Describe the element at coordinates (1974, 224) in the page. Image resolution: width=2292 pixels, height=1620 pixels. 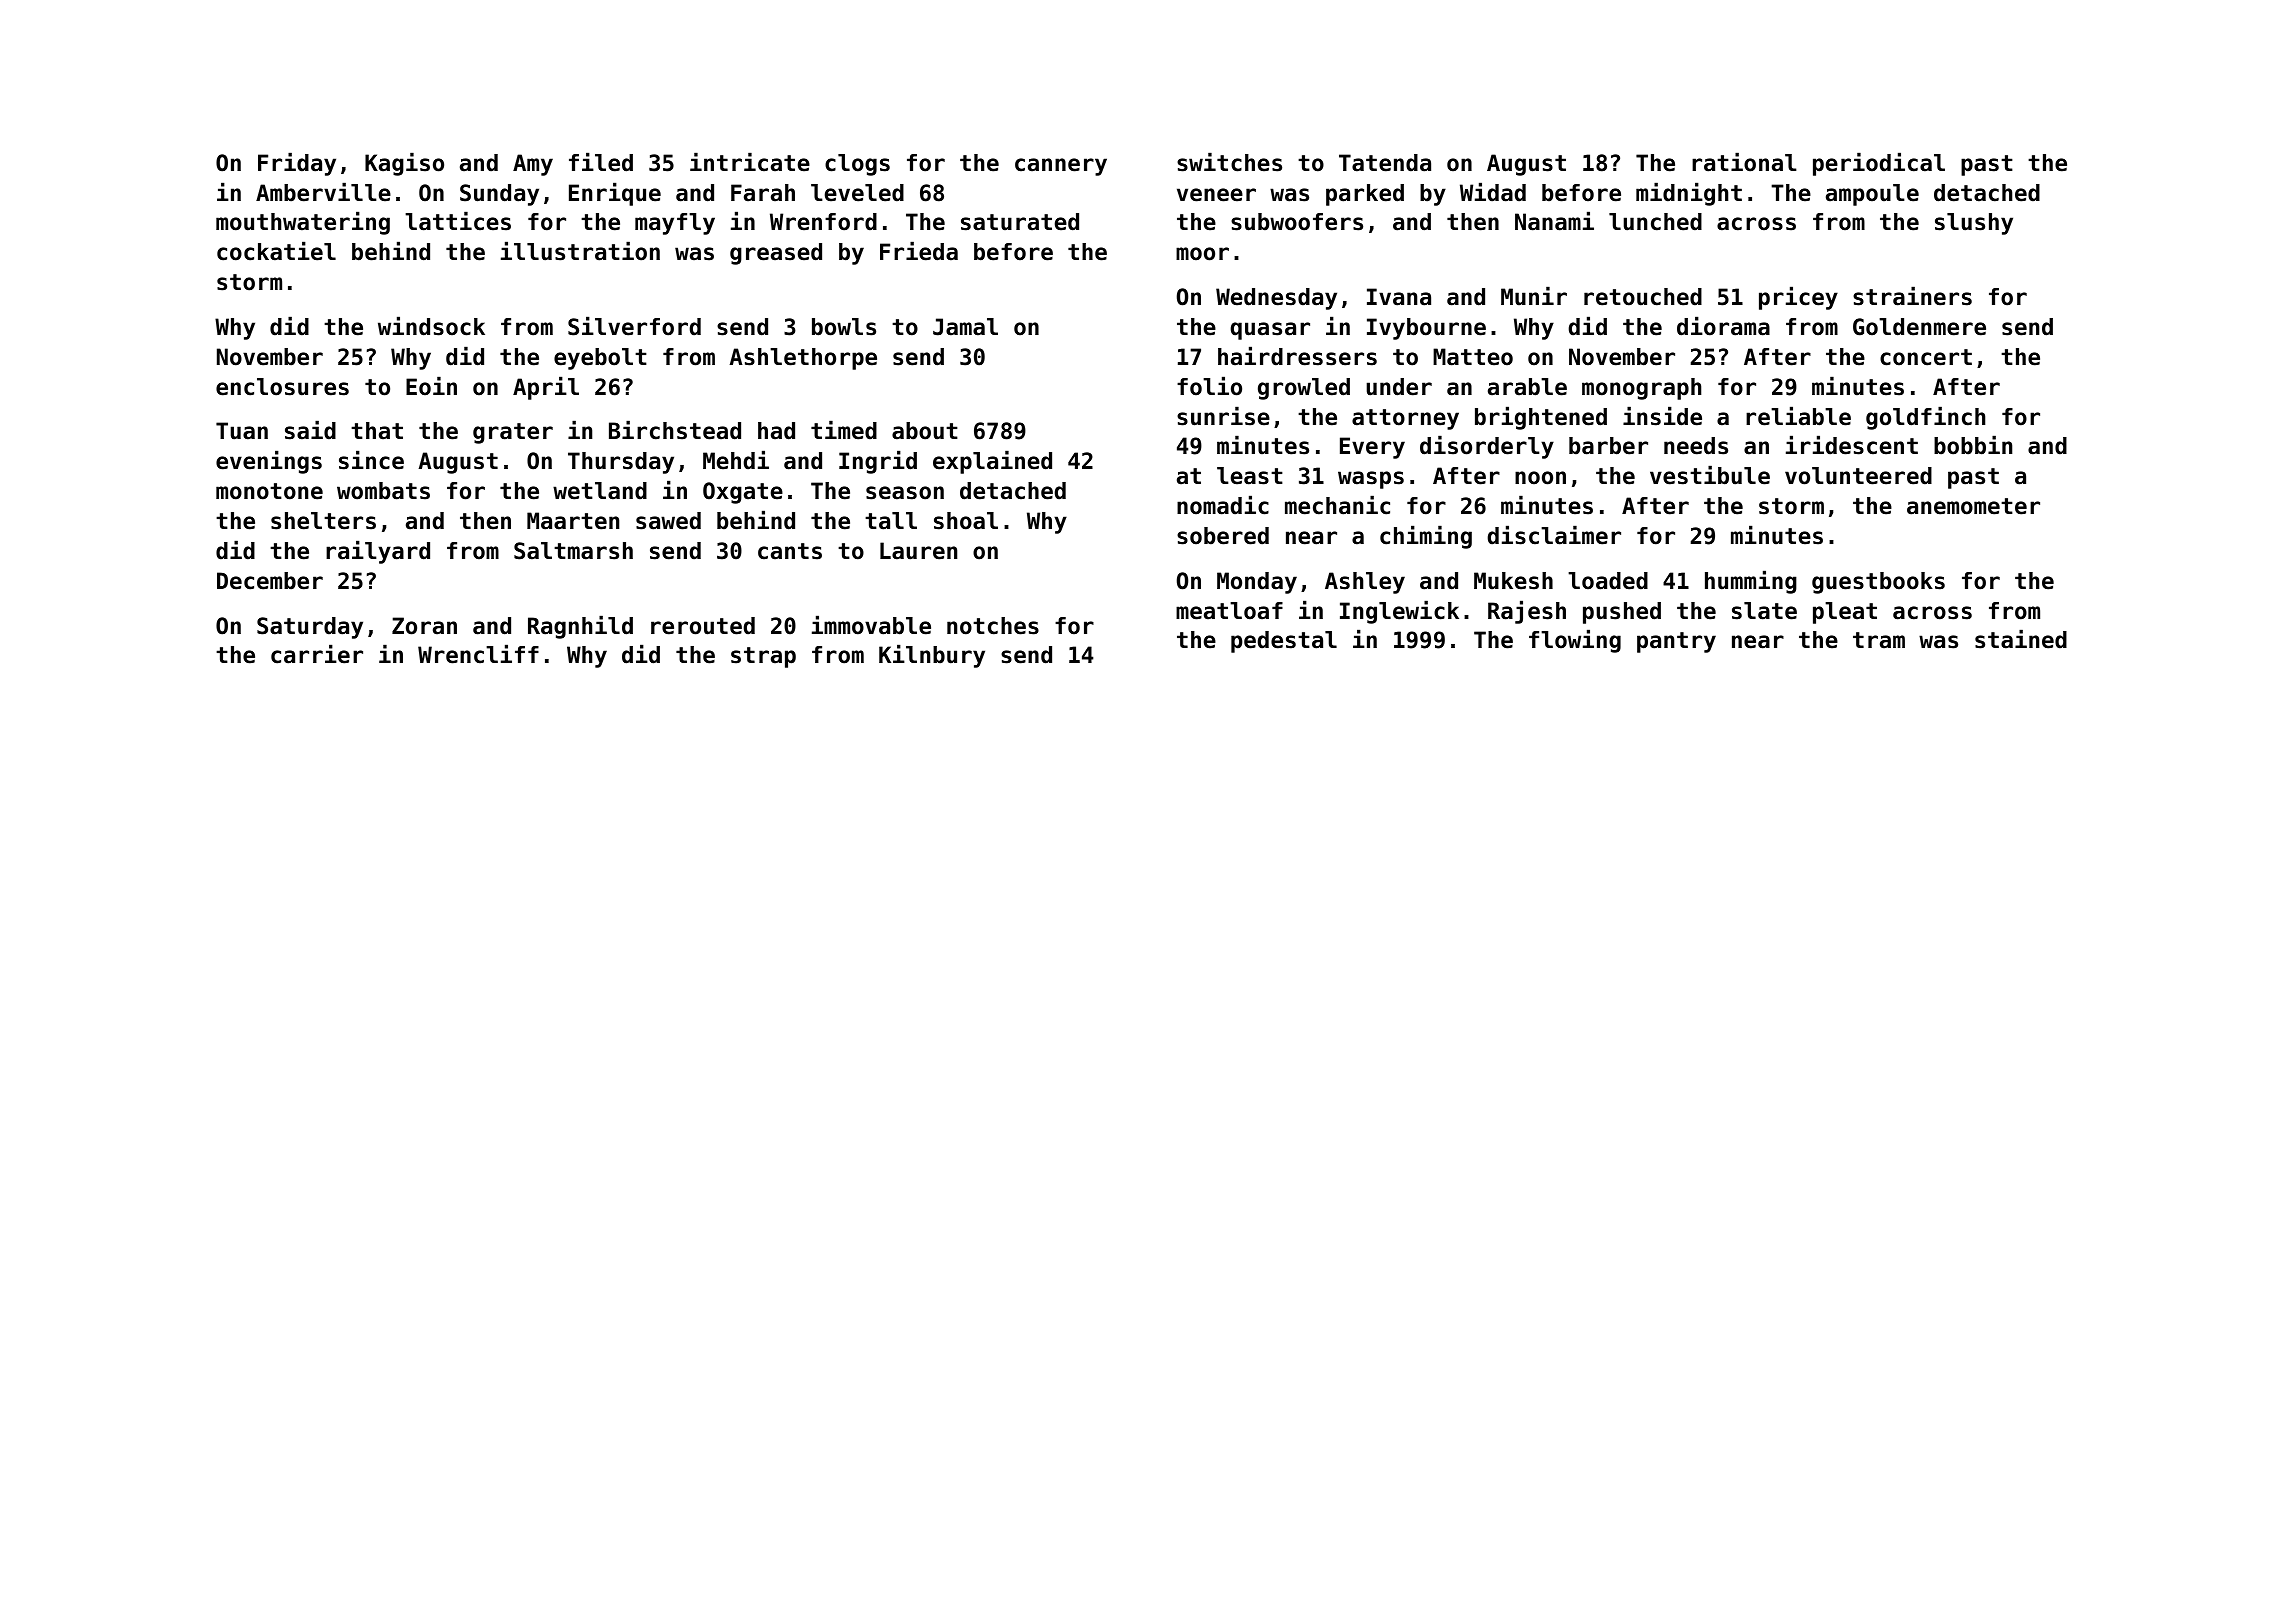
I see `slushy` at that location.
